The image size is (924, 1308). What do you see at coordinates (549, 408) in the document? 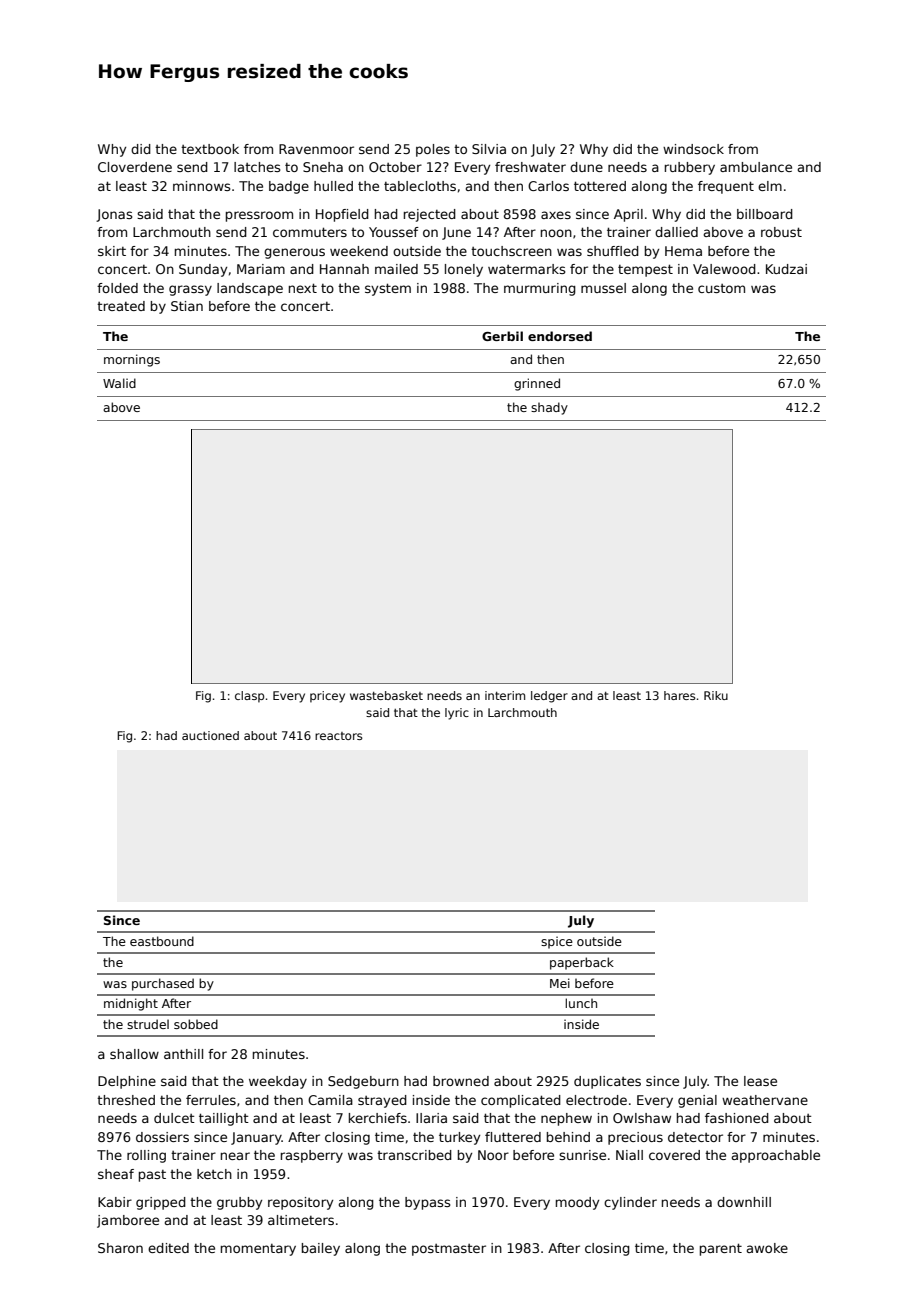
I see `shady` at bounding box center [549, 408].
